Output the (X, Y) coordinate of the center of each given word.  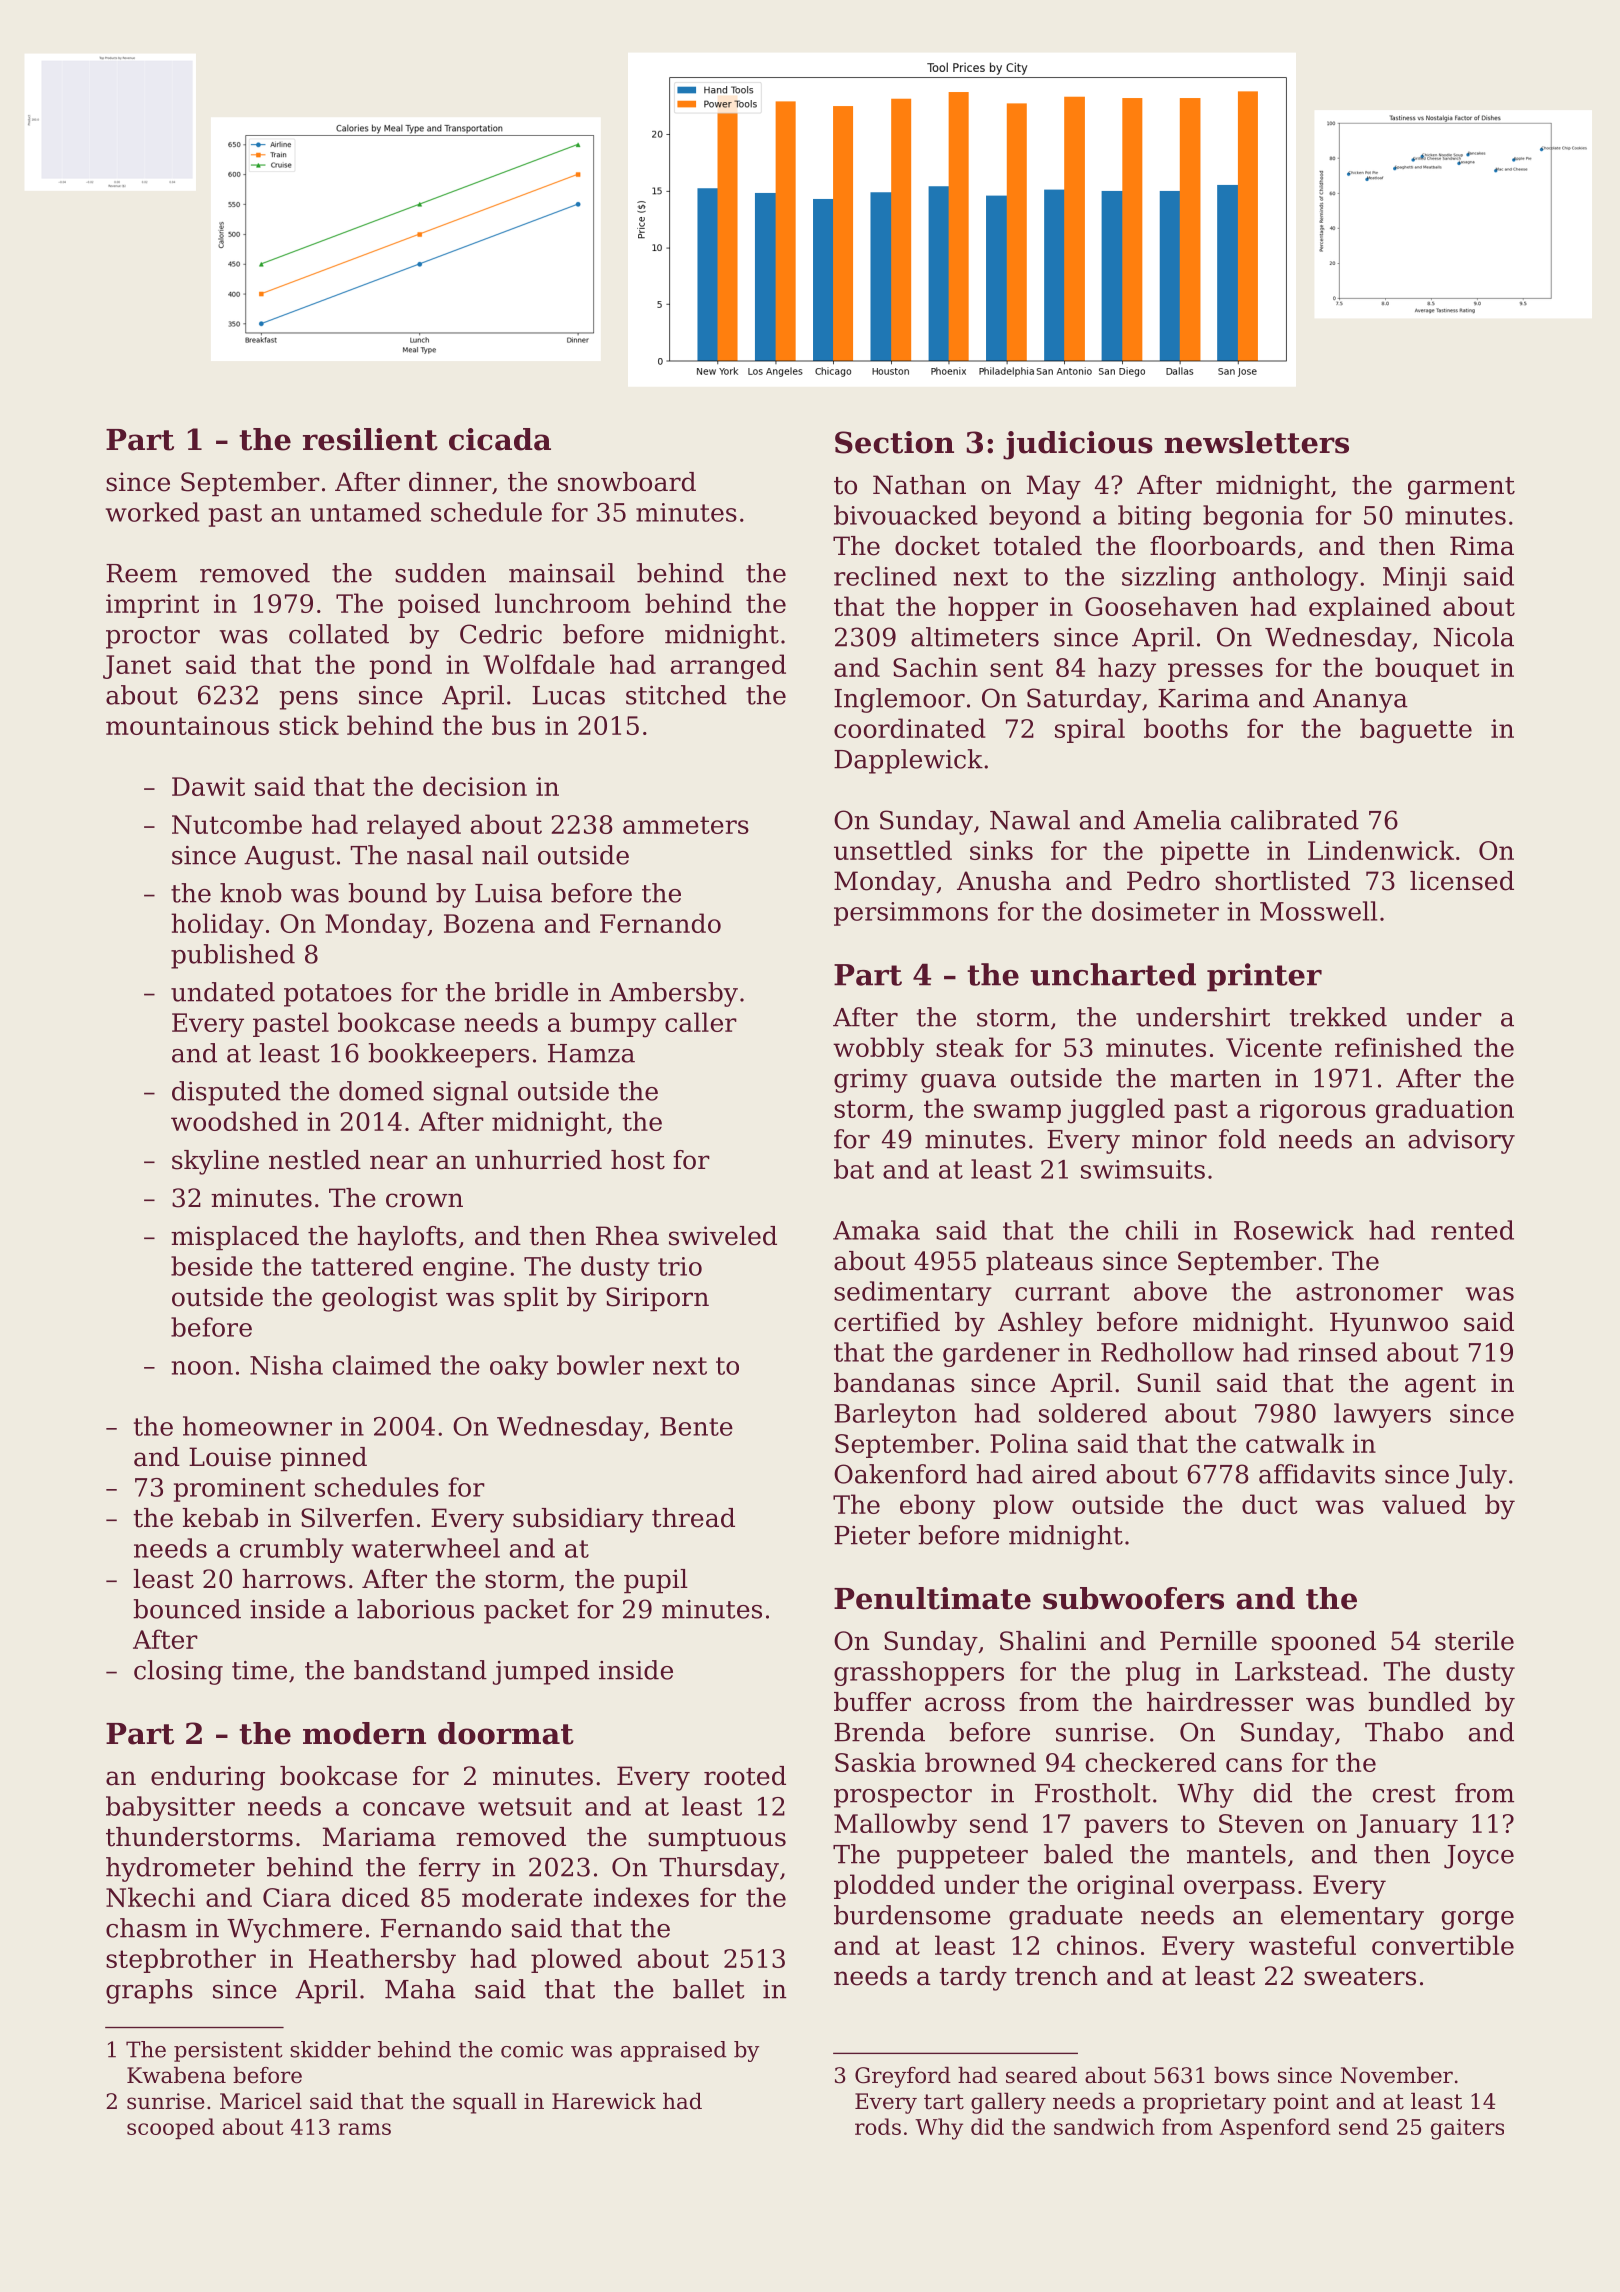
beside (212, 1266)
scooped (170, 2128)
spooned (1324, 1643)
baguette (1416, 731)
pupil (656, 1581)
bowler (600, 1365)
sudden (440, 573)
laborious (415, 1609)
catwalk (1295, 1443)
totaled (1037, 546)
